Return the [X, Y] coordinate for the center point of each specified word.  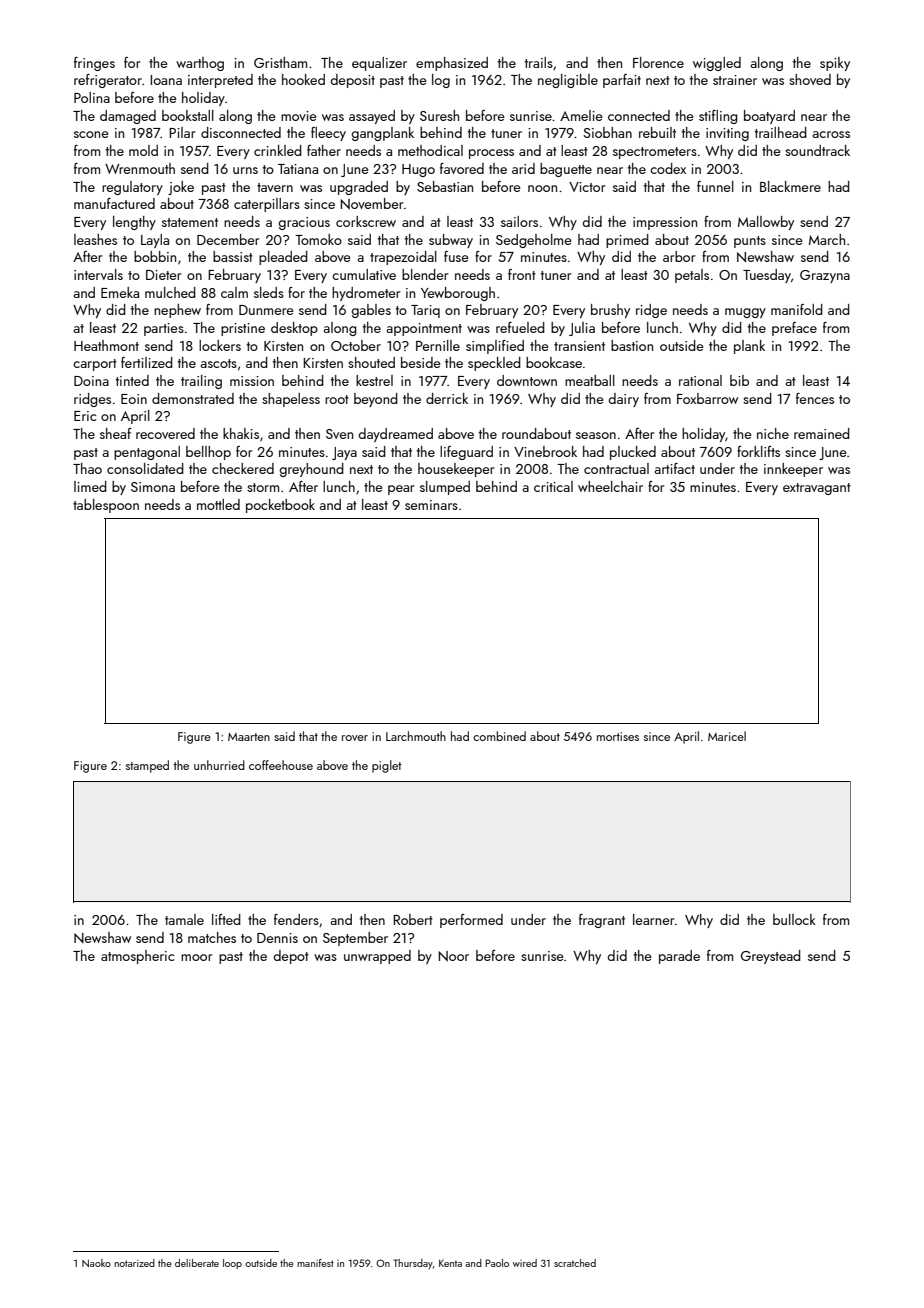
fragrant [602, 921]
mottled [218, 504]
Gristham [280, 62]
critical [553, 486]
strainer [735, 80]
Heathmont [106, 345]
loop [232, 1264]
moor [196, 957]
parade [679, 957]
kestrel [374, 380]
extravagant [817, 489]
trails [538, 62]
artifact [675, 468]
